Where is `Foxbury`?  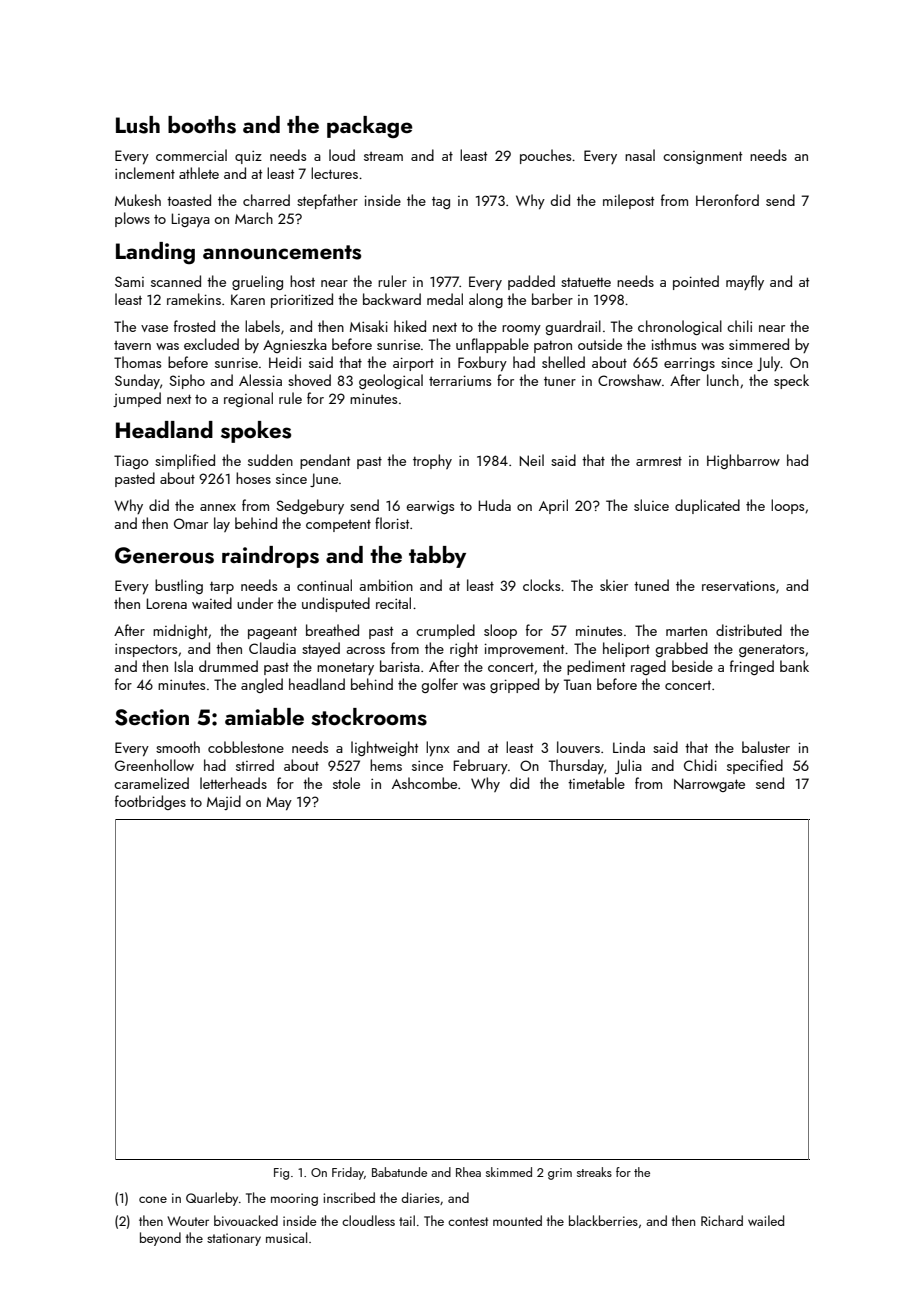 Foxbury is located at coordinates (482, 363).
